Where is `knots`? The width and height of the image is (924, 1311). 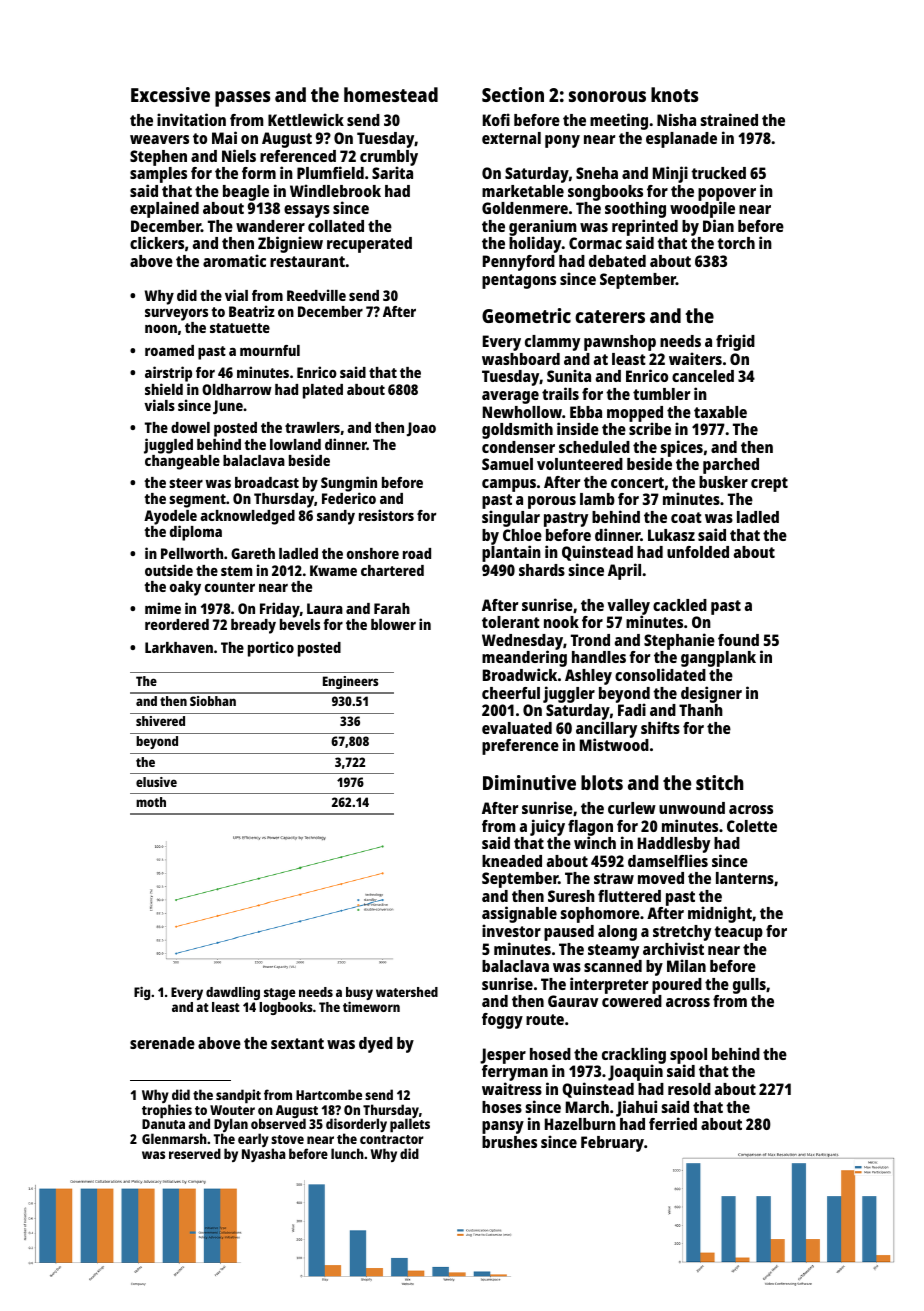
knots is located at coordinates (675, 94).
